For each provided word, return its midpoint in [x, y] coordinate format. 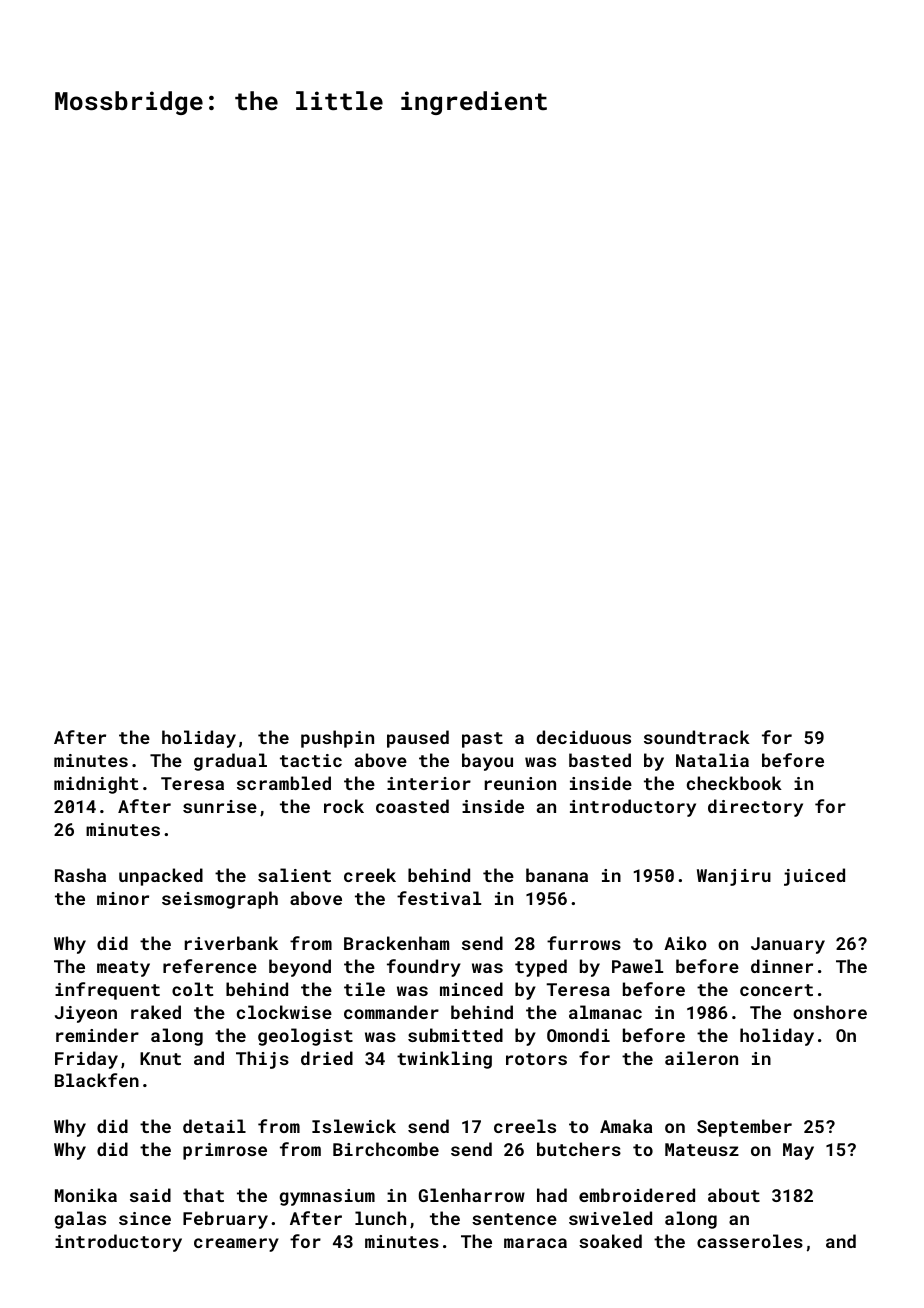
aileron [701, 1058]
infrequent [107, 991]
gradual [230, 762]
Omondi [578, 1035]
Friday [86, 1060]
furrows [584, 943]
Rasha [80, 875]
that [203, 1195]
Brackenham [396, 943]
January [788, 945]
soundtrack [697, 737]
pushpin [337, 739]
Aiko [685, 943]
